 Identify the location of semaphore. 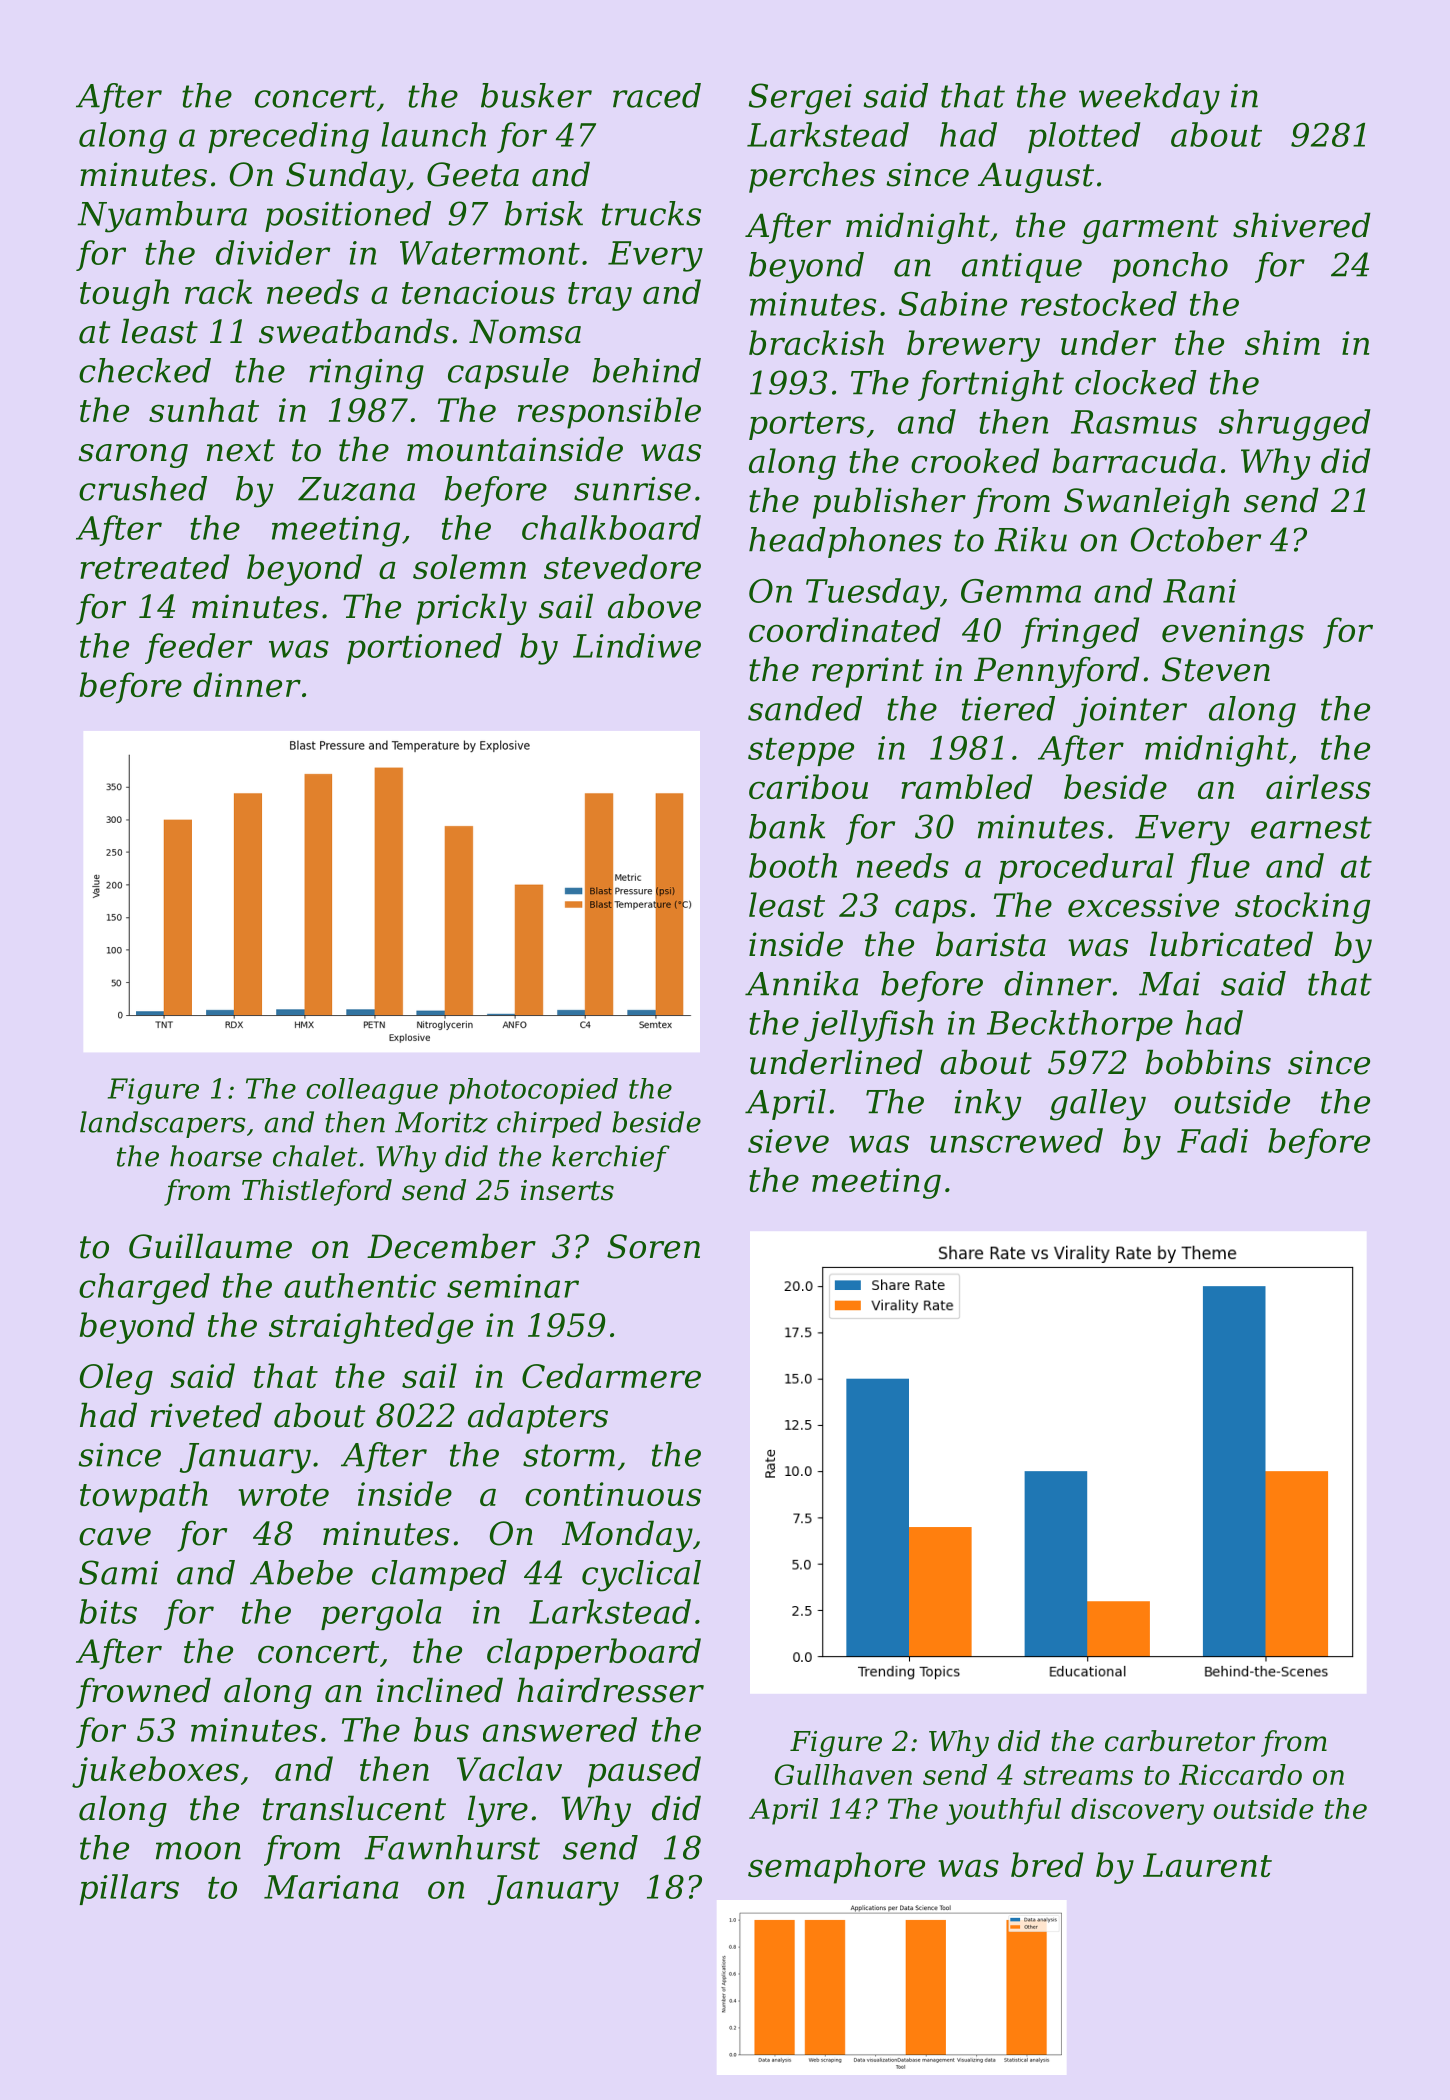
(836, 1868).
